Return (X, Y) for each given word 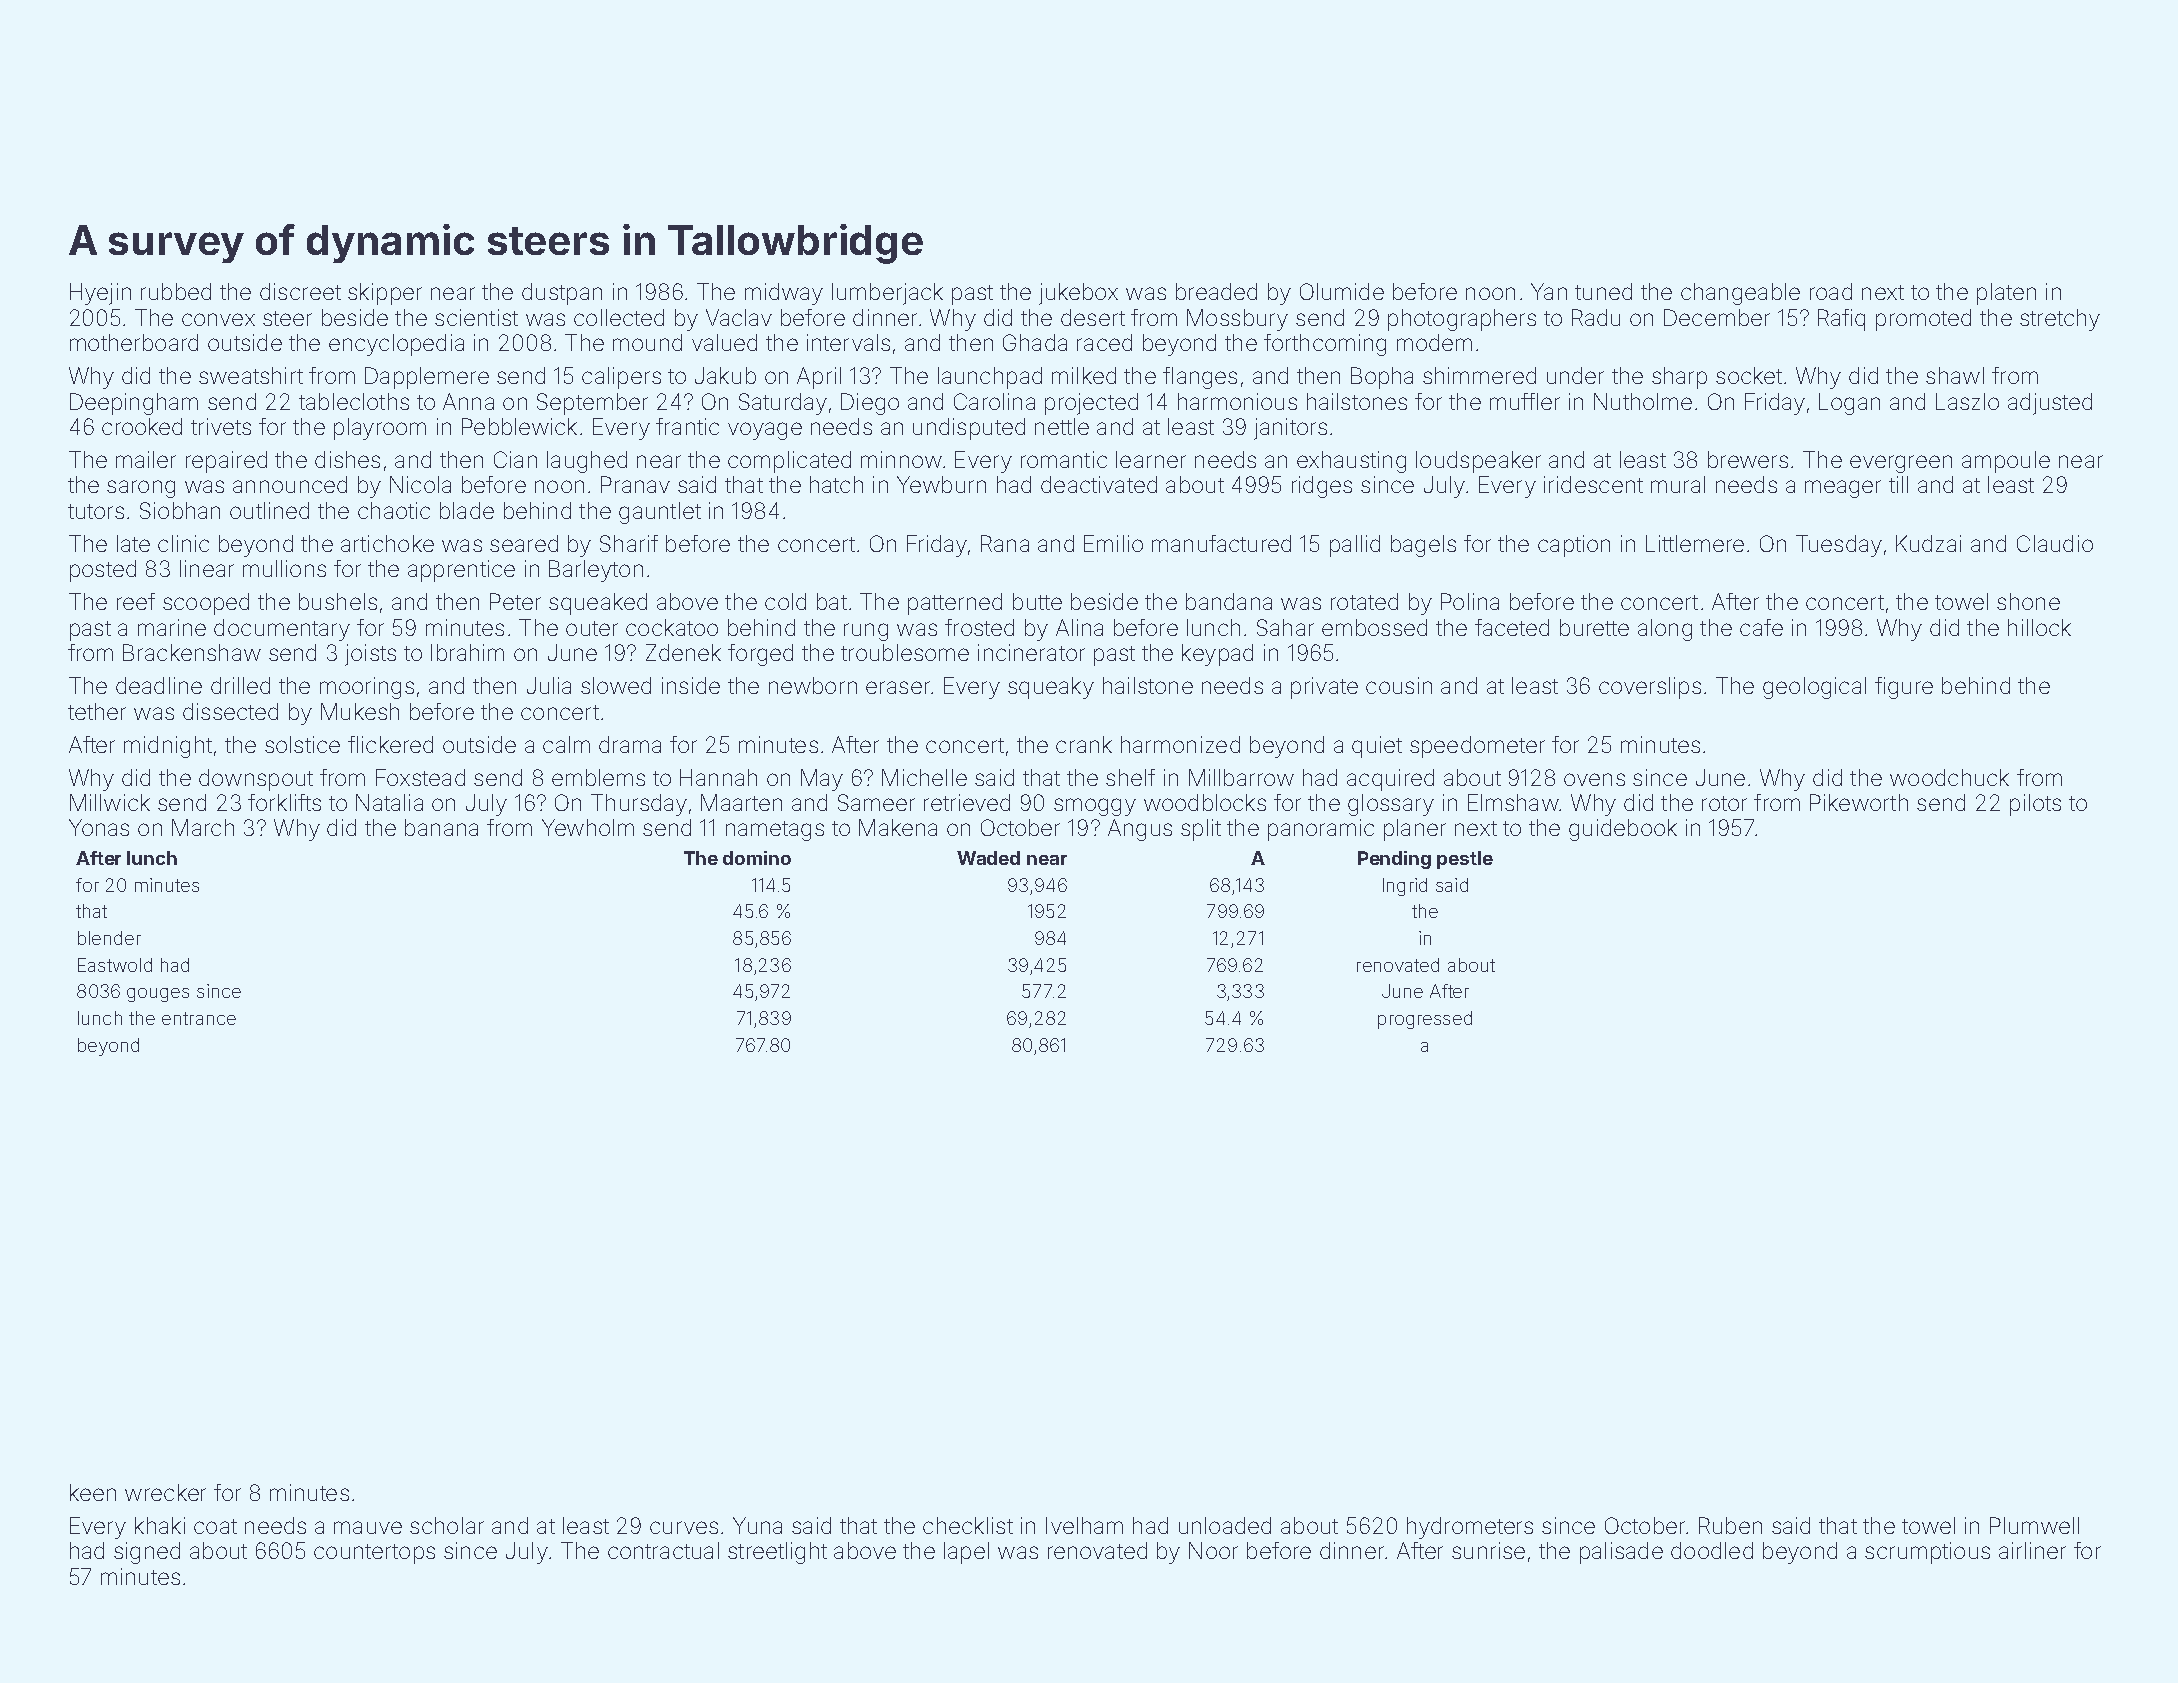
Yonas (99, 827)
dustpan (562, 294)
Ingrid (1405, 887)
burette (1594, 627)
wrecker (165, 1492)
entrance (199, 1018)
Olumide (1342, 291)
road (1831, 291)
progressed (1425, 1020)
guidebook (1623, 830)
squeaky (1051, 688)
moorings (367, 688)
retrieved (967, 802)
